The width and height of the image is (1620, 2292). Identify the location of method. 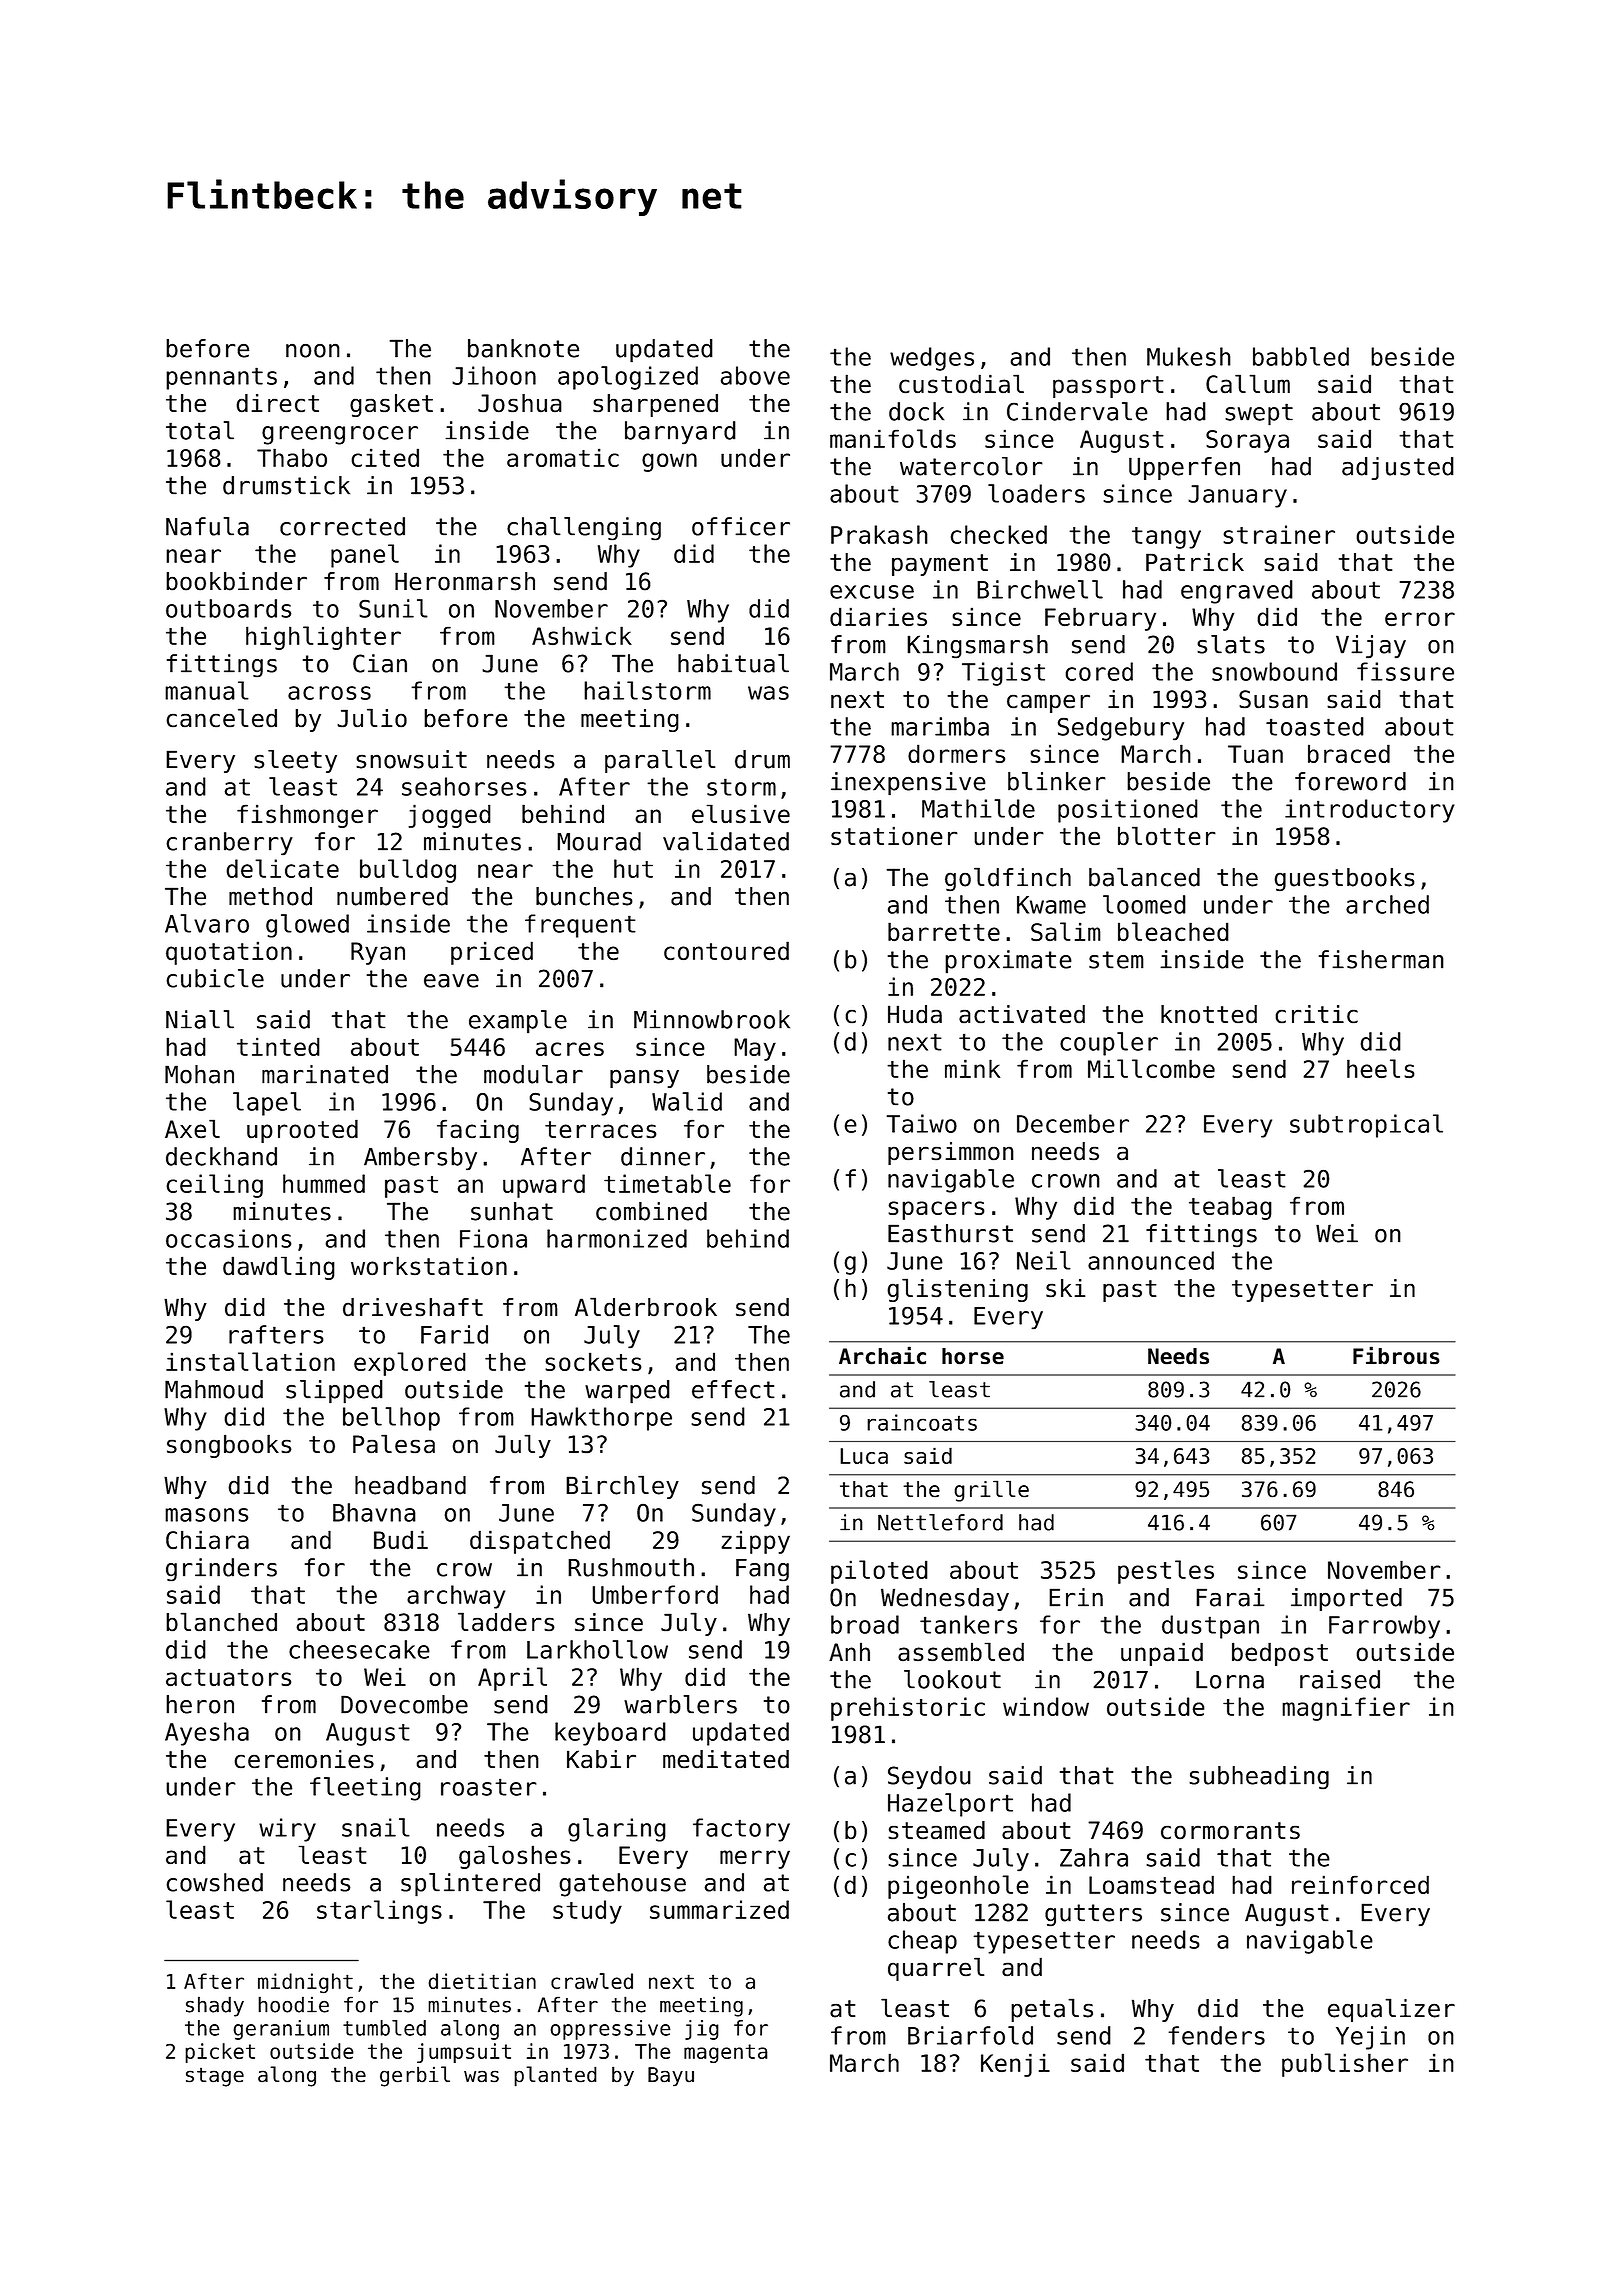
(270, 896).
